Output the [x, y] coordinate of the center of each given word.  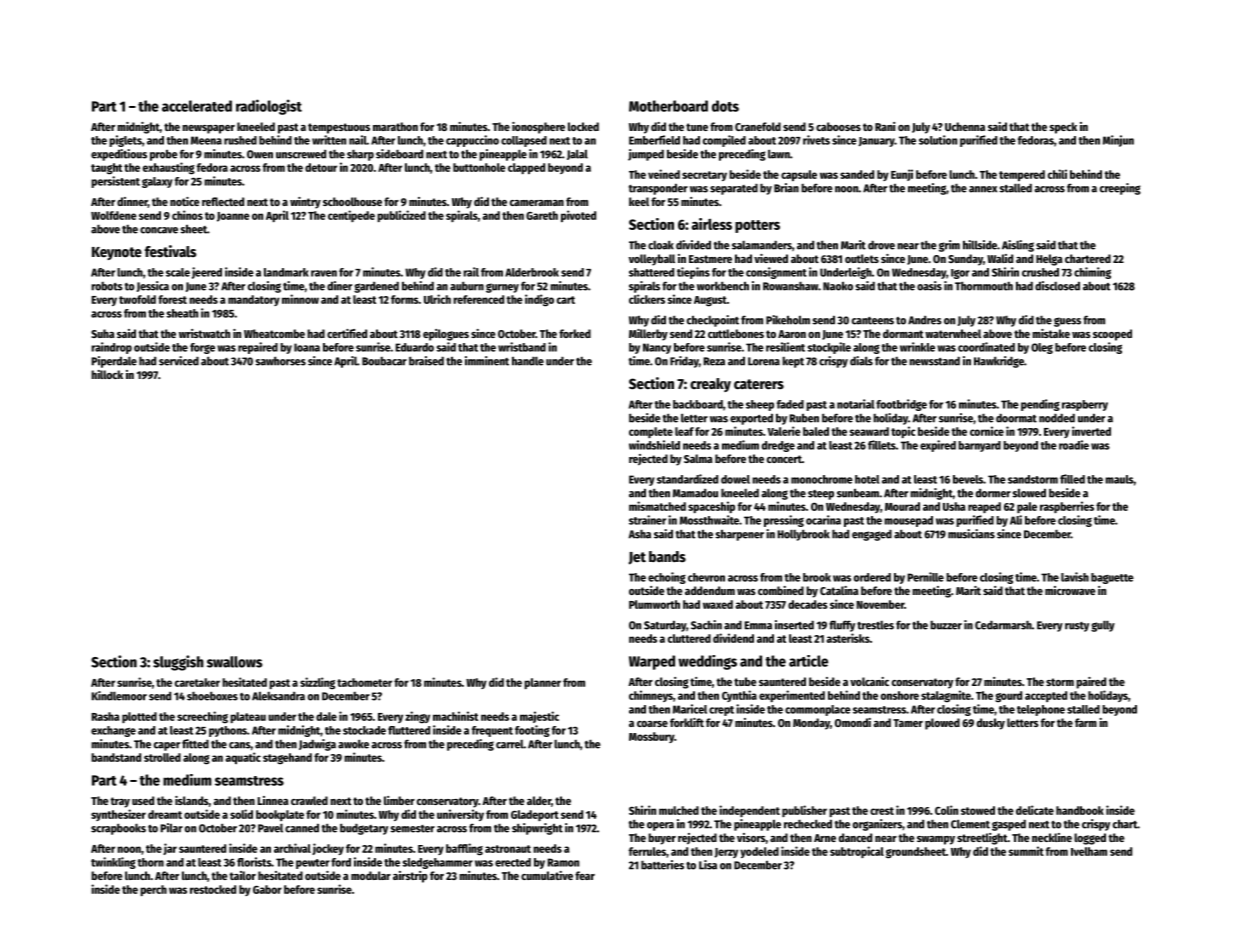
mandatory [254, 300]
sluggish [178, 663]
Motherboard [668, 106]
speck [1063, 128]
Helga [1049, 260]
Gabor [267, 889]
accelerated [197, 106]
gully [1103, 626]
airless [712, 224]
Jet [637, 558]
